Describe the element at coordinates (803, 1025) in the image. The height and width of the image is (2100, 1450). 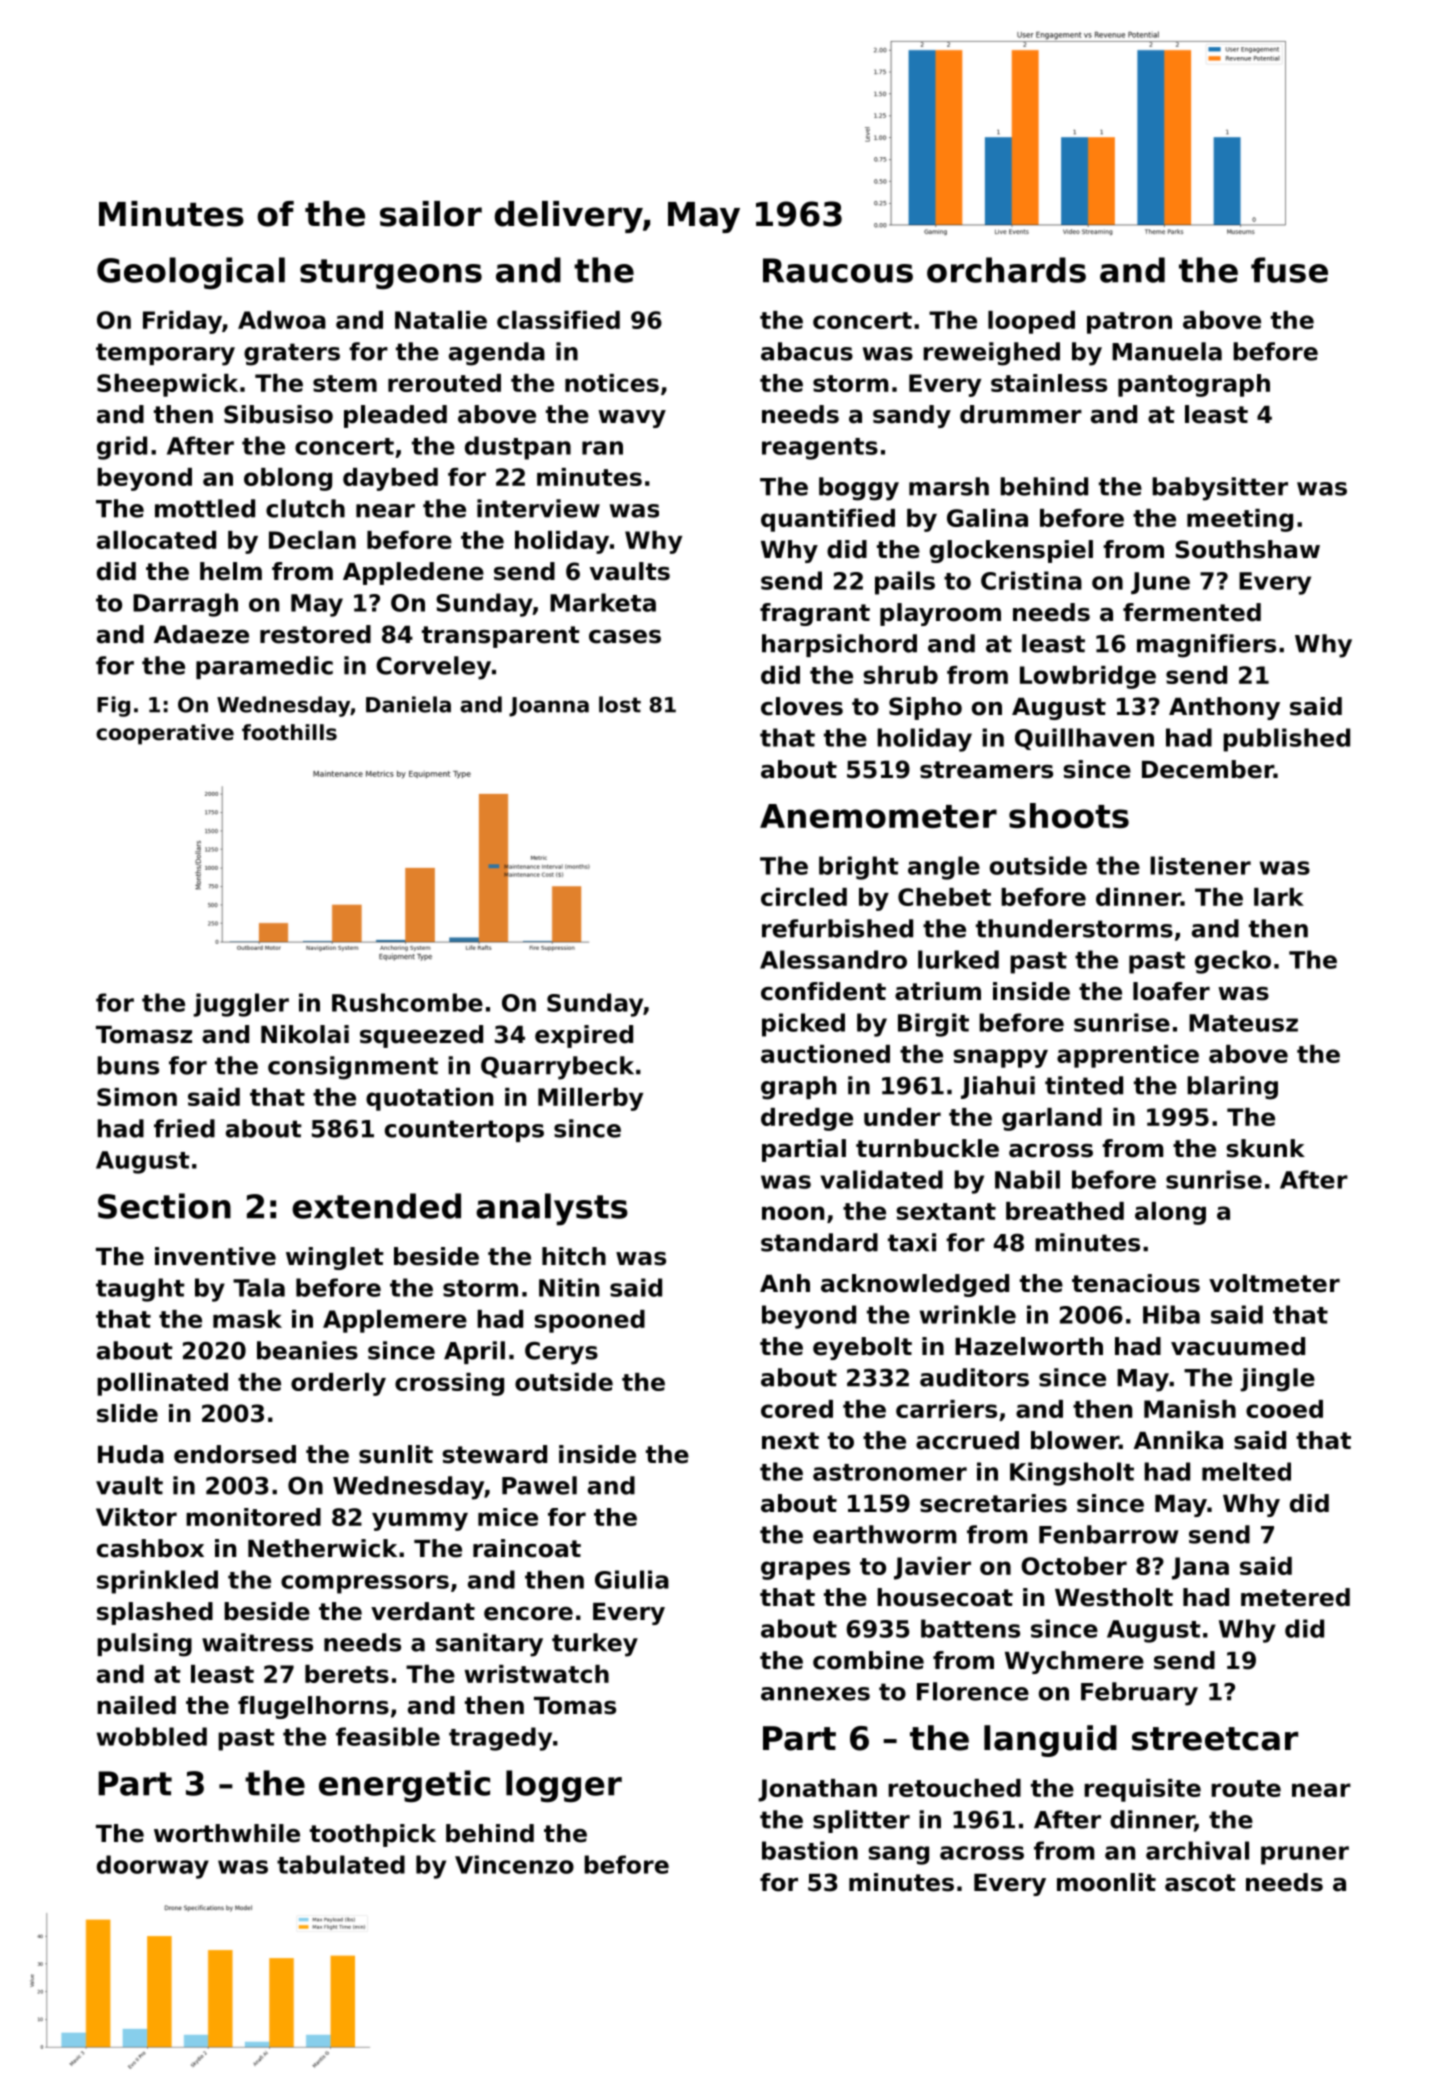
I see `picked` at that location.
